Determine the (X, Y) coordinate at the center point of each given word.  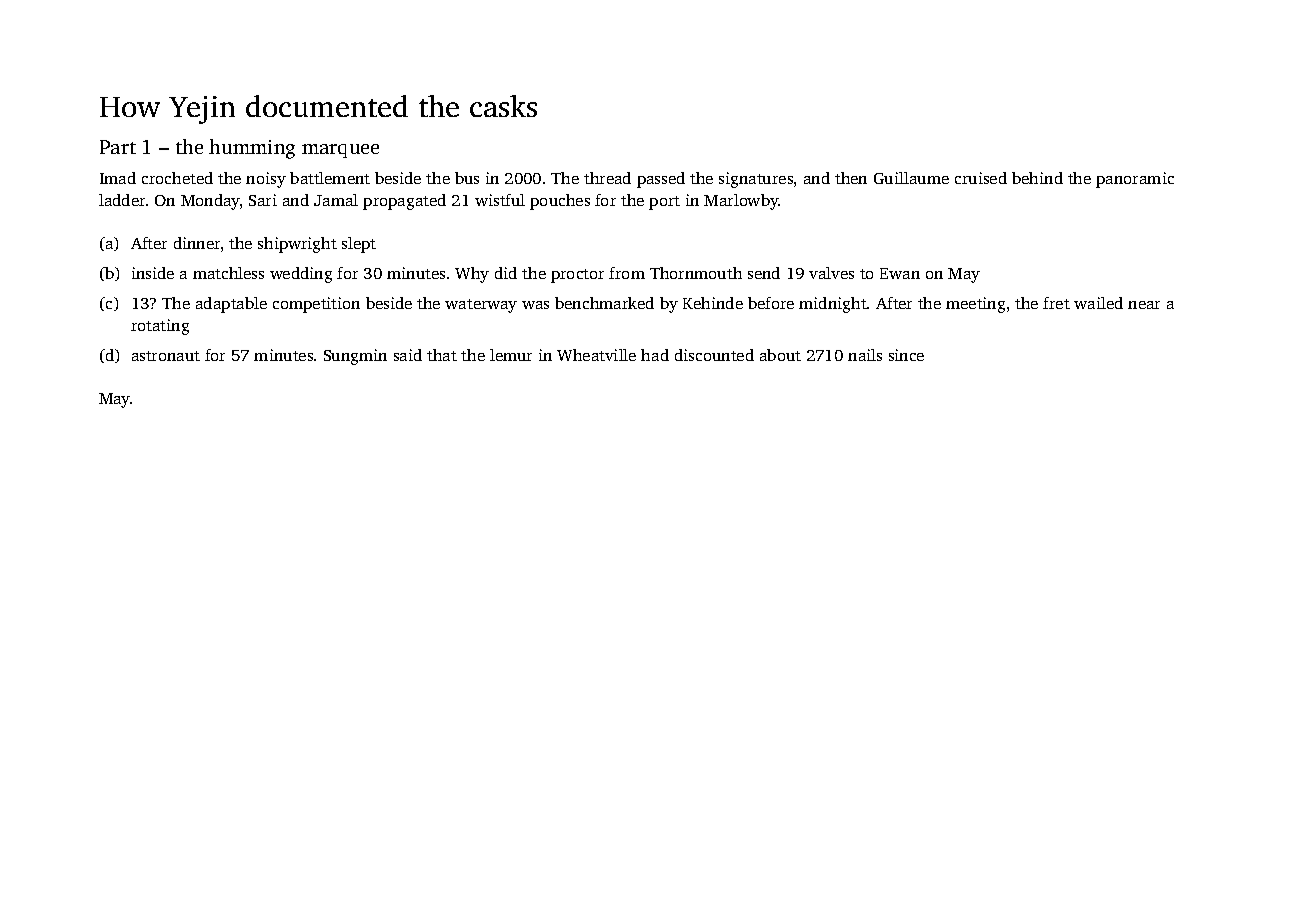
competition (316, 305)
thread (607, 178)
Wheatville (596, 355)
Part (118, 147)
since (906, 355)
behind (1037, 178)
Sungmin (355, 357)
